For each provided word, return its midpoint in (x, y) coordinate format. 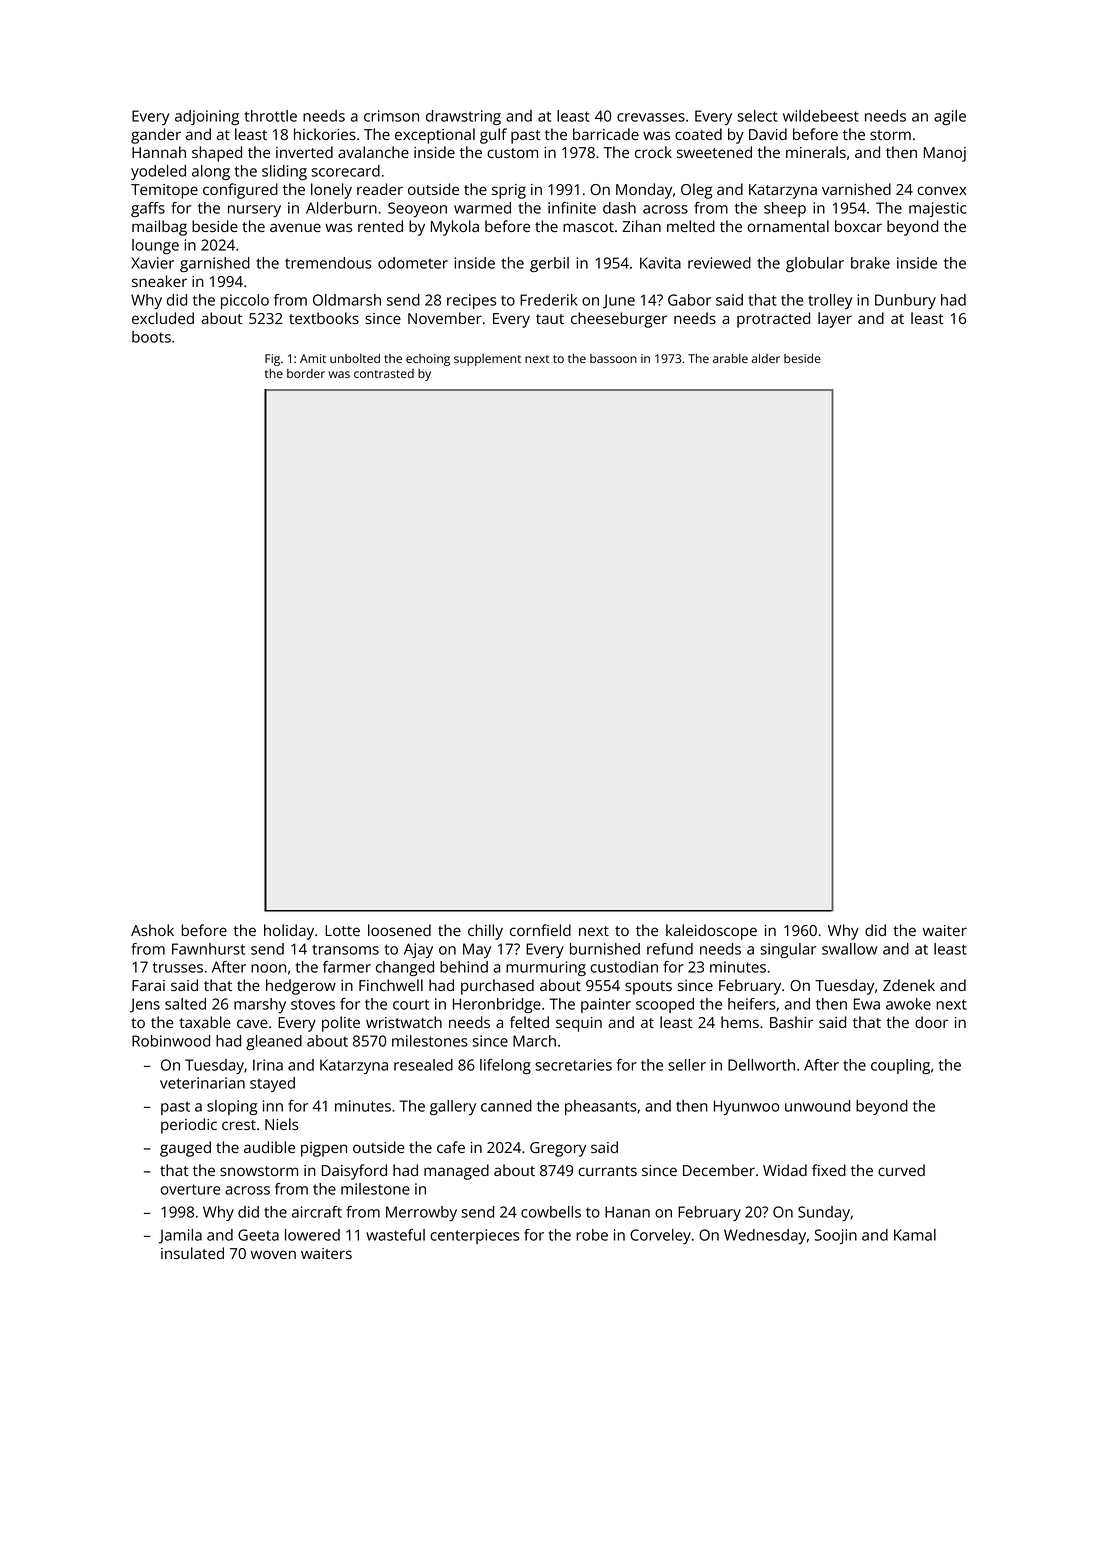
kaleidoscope (711, 932)
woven (273, 1254)
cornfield (540, 930)
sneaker (159, 281)
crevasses (651, 117)
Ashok (152, 930)
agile (950, 117)
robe (592, 1235)
